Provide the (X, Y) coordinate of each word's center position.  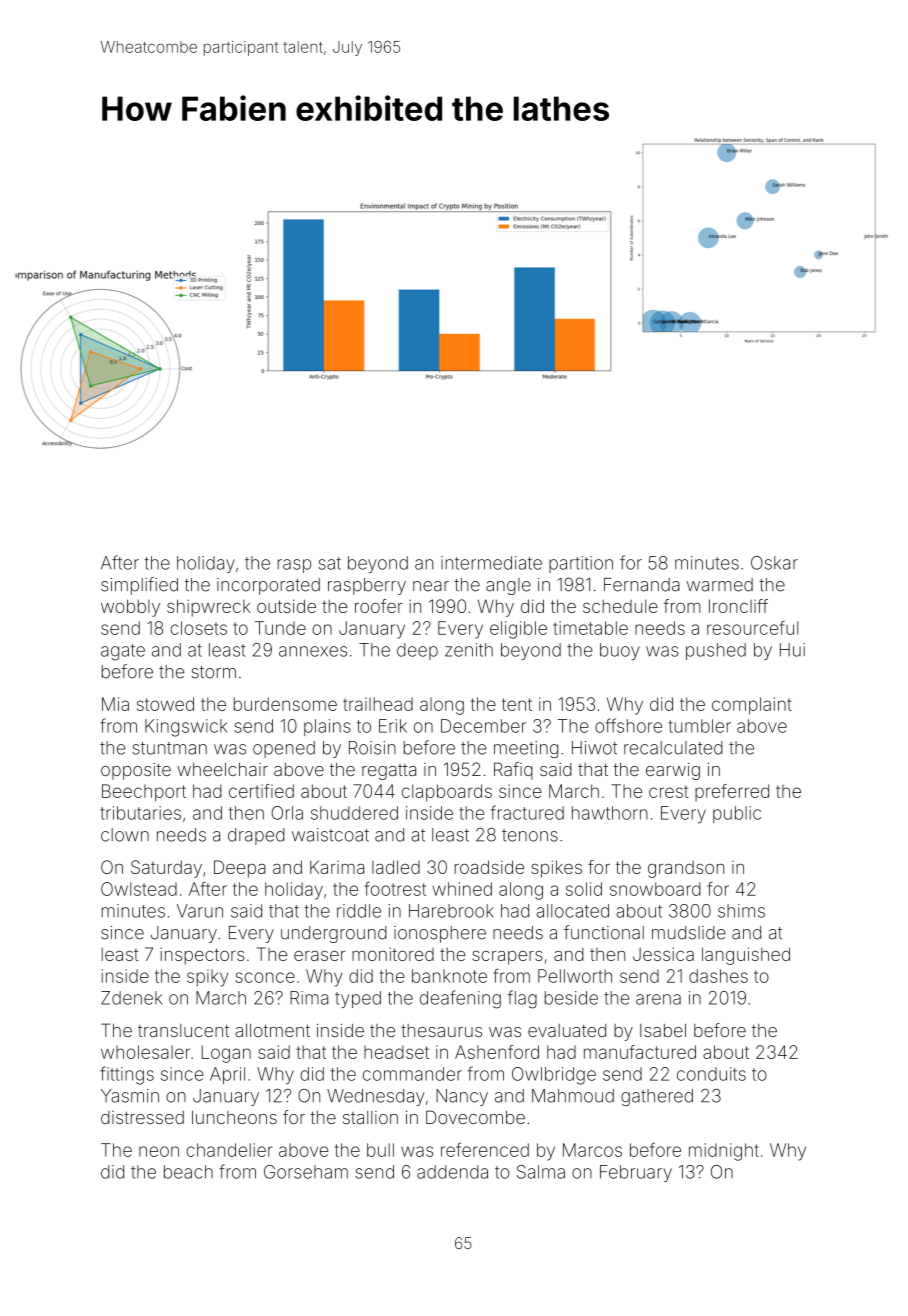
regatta (389, 772)
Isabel (663, 1030)
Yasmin (130, 1096)
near (431, 586)
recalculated (673, 748)
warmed (720, 585)
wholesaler (145, 1052)
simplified (139, 586)
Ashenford (497, 1052)
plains (327, 727)
